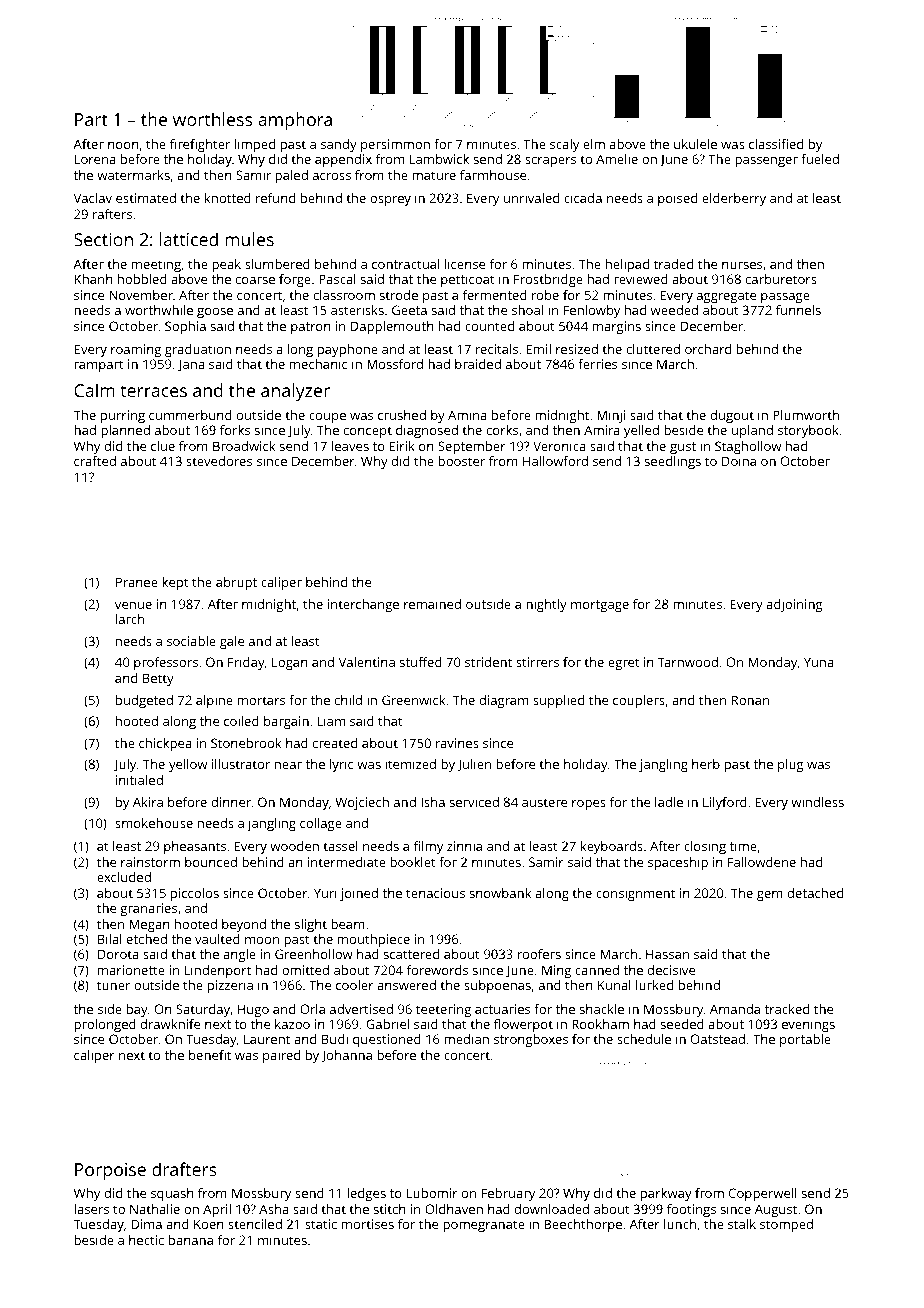 This image has width=924, height=1308. I want to click on Lubomir, so click(432, 1193).
